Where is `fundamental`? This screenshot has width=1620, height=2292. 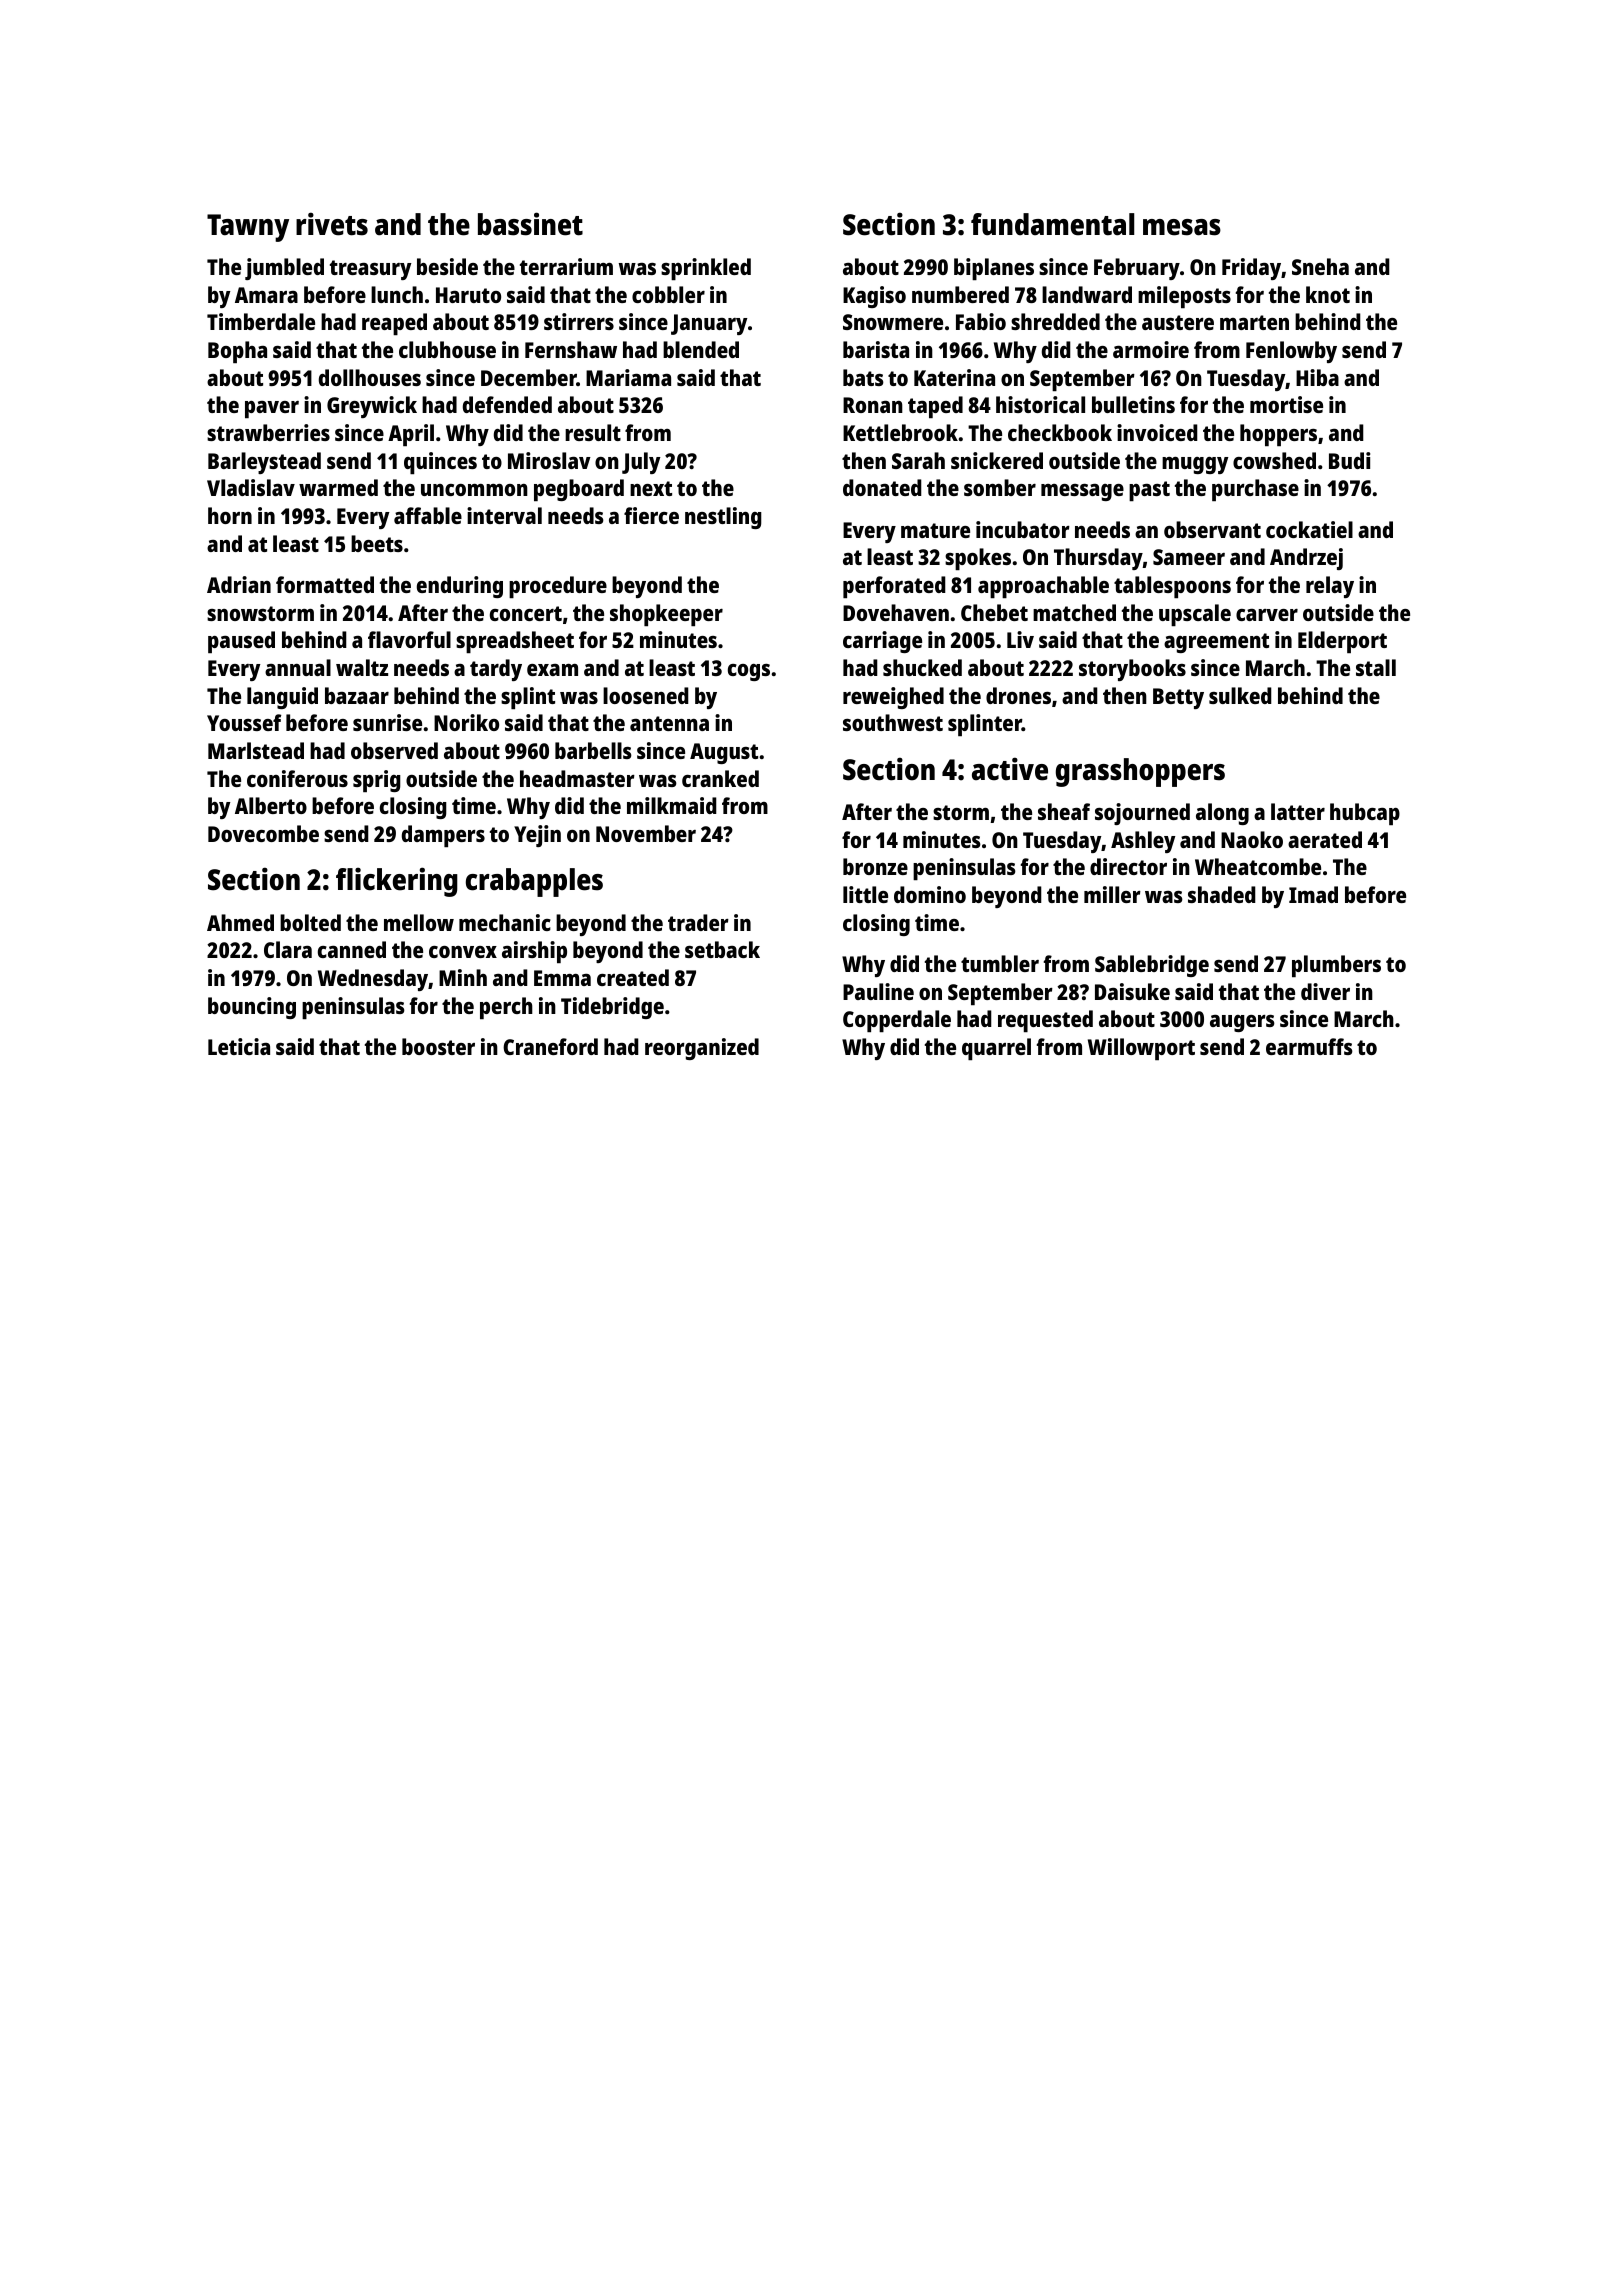
fundamental is located at coordinates (1052, 224).
